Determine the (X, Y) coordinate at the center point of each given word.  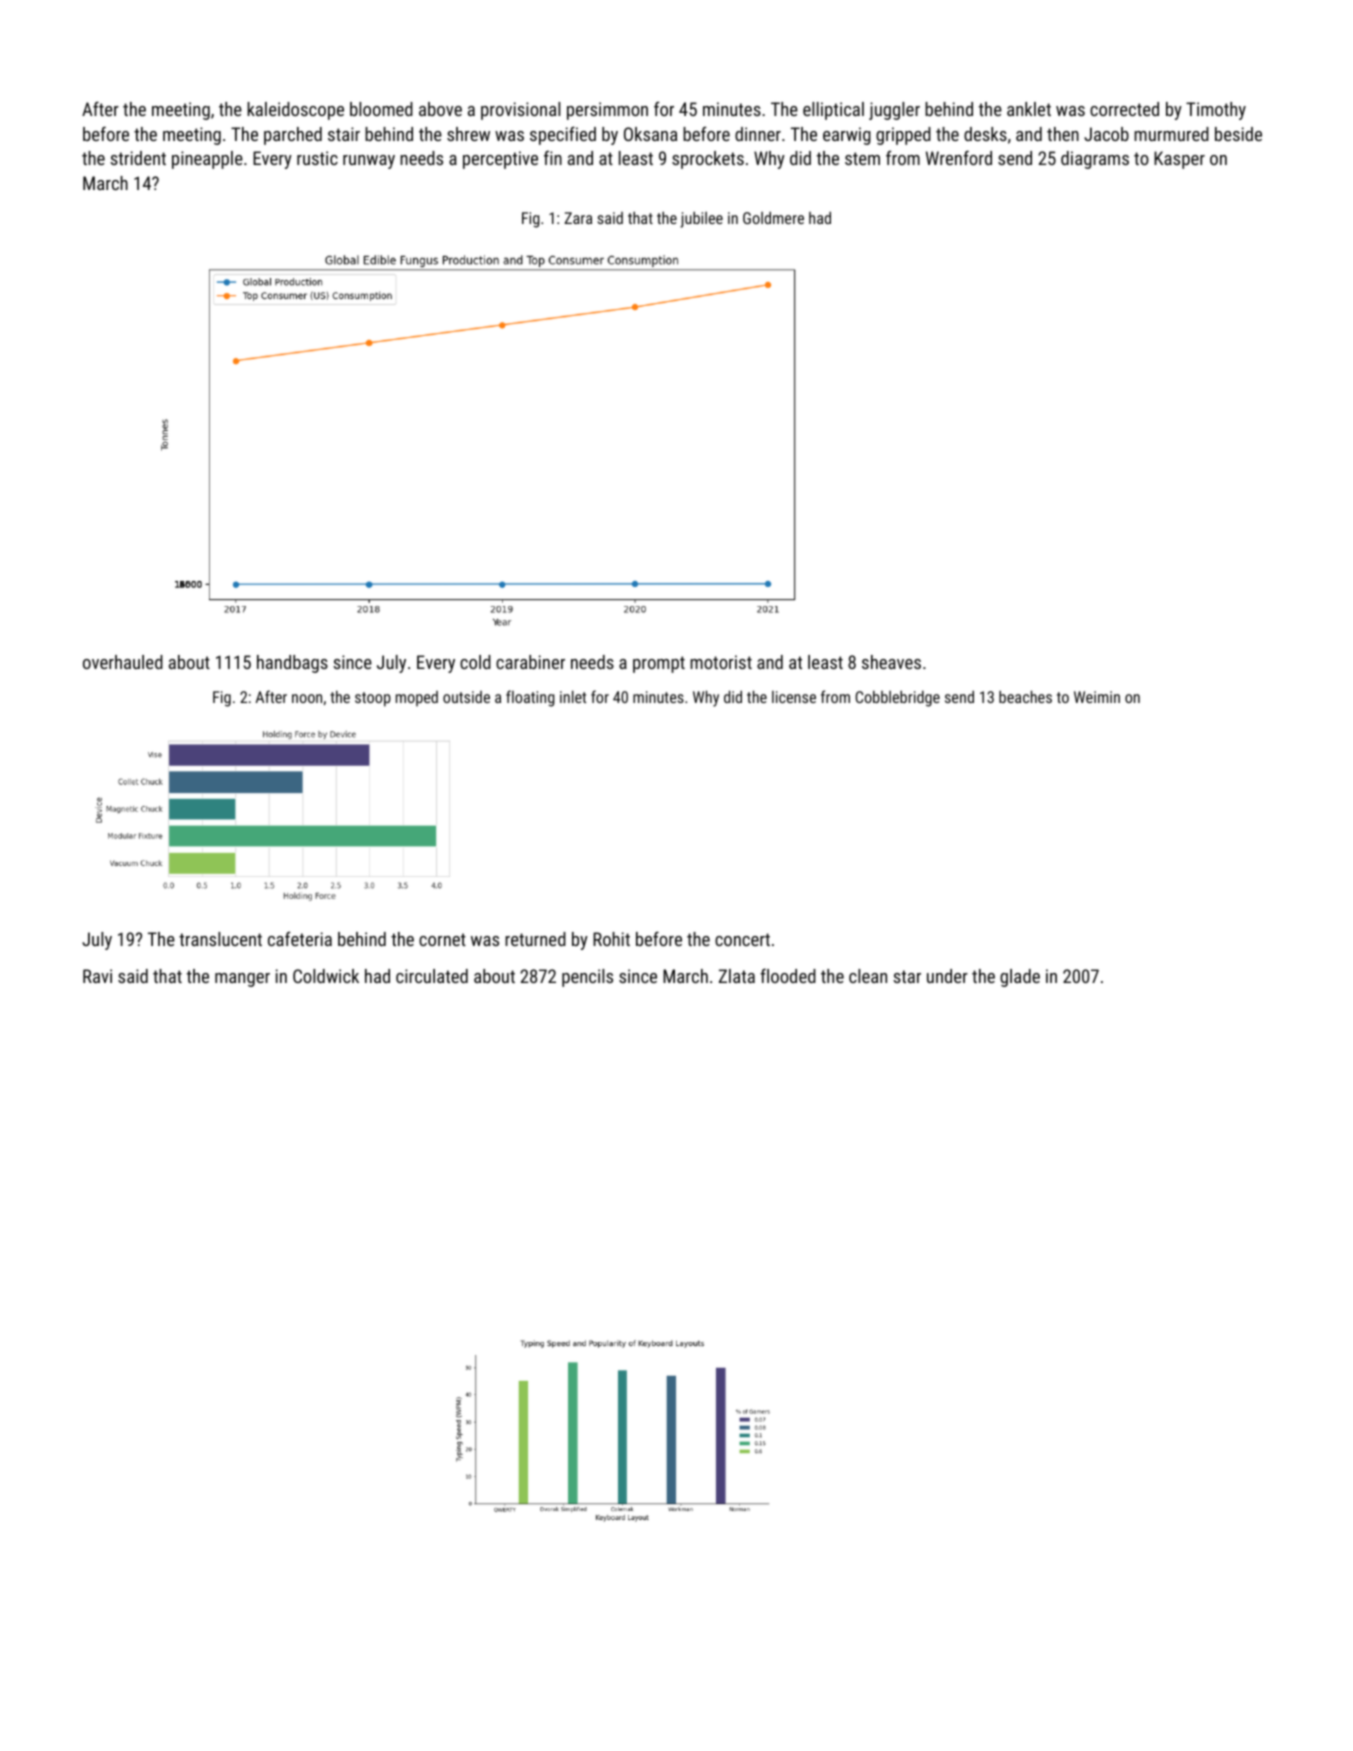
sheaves (891, 662)
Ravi (97, 976)
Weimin (1097, 697)
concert (742, 939)
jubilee (701, 220)
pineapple (207, 160)
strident (138, 158)
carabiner (530, 662)
